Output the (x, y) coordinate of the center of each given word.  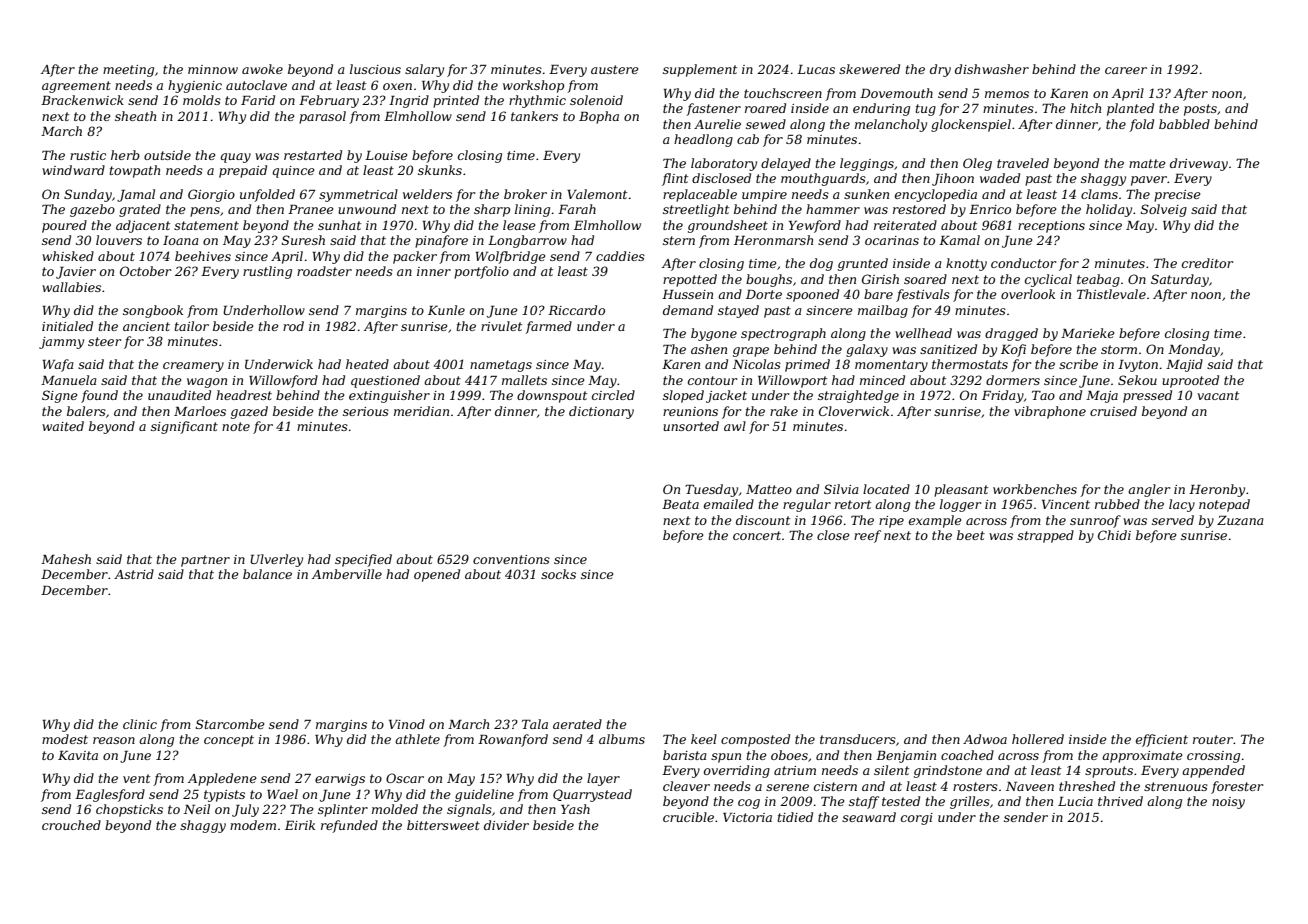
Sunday (88, 195)
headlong (703, 140)
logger (960, 505)
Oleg (977, 164)
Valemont (597, 194)
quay (235, 158)
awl (735, 426)
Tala (535, 724)
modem (253, 825)
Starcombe (230, 724)
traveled (1023, 163)
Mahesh (66, 559)
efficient (1162, 740)
